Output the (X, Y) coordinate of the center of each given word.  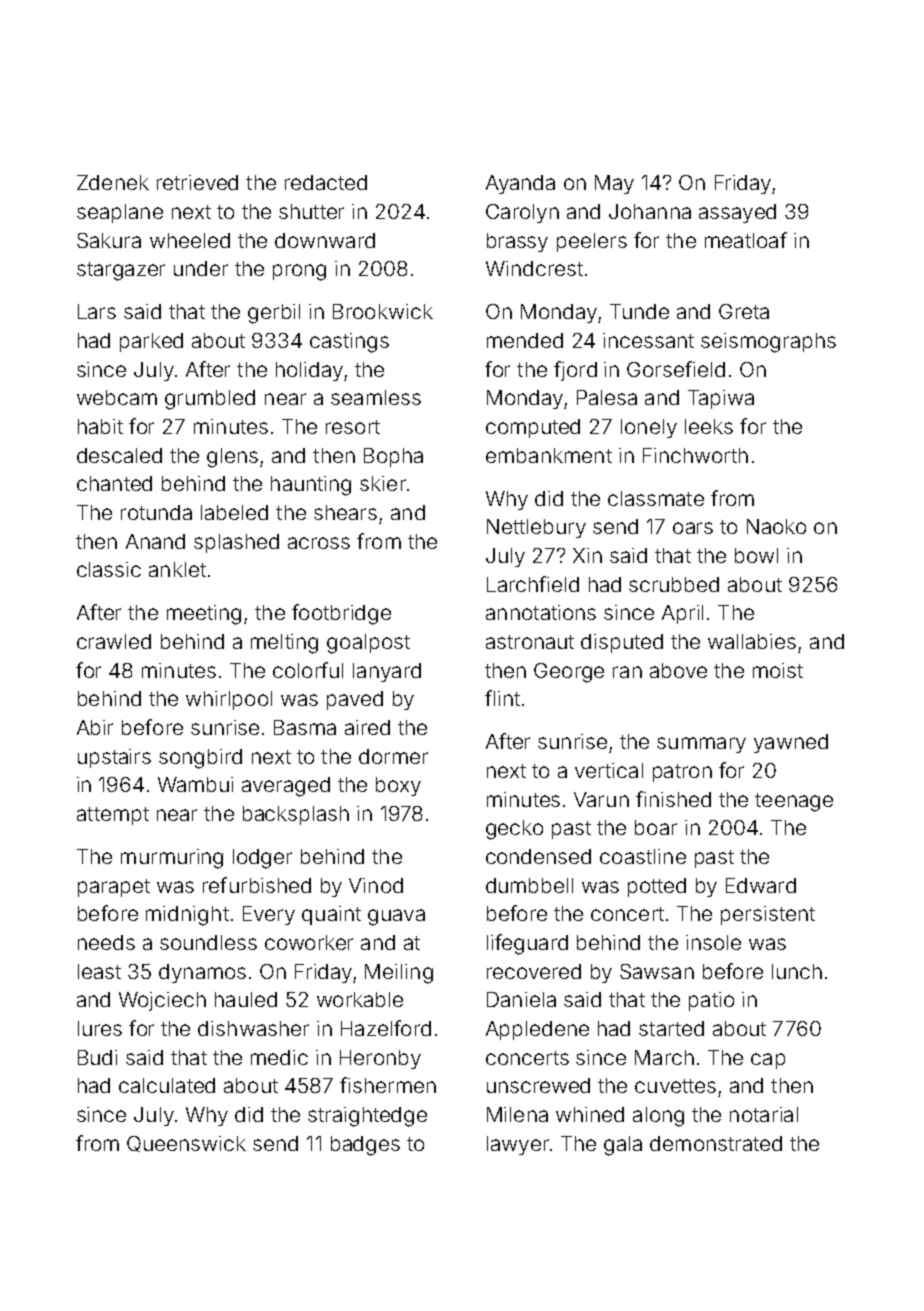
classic (109, 569)
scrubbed (674, 584)
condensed (538, 856)
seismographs (768, 343)
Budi (97, 1057)
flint (502, 698)
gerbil (274, 314)
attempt (113, 816)
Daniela (521, 999)
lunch (797, 971)
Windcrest (534, 268)
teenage (794, 802)
